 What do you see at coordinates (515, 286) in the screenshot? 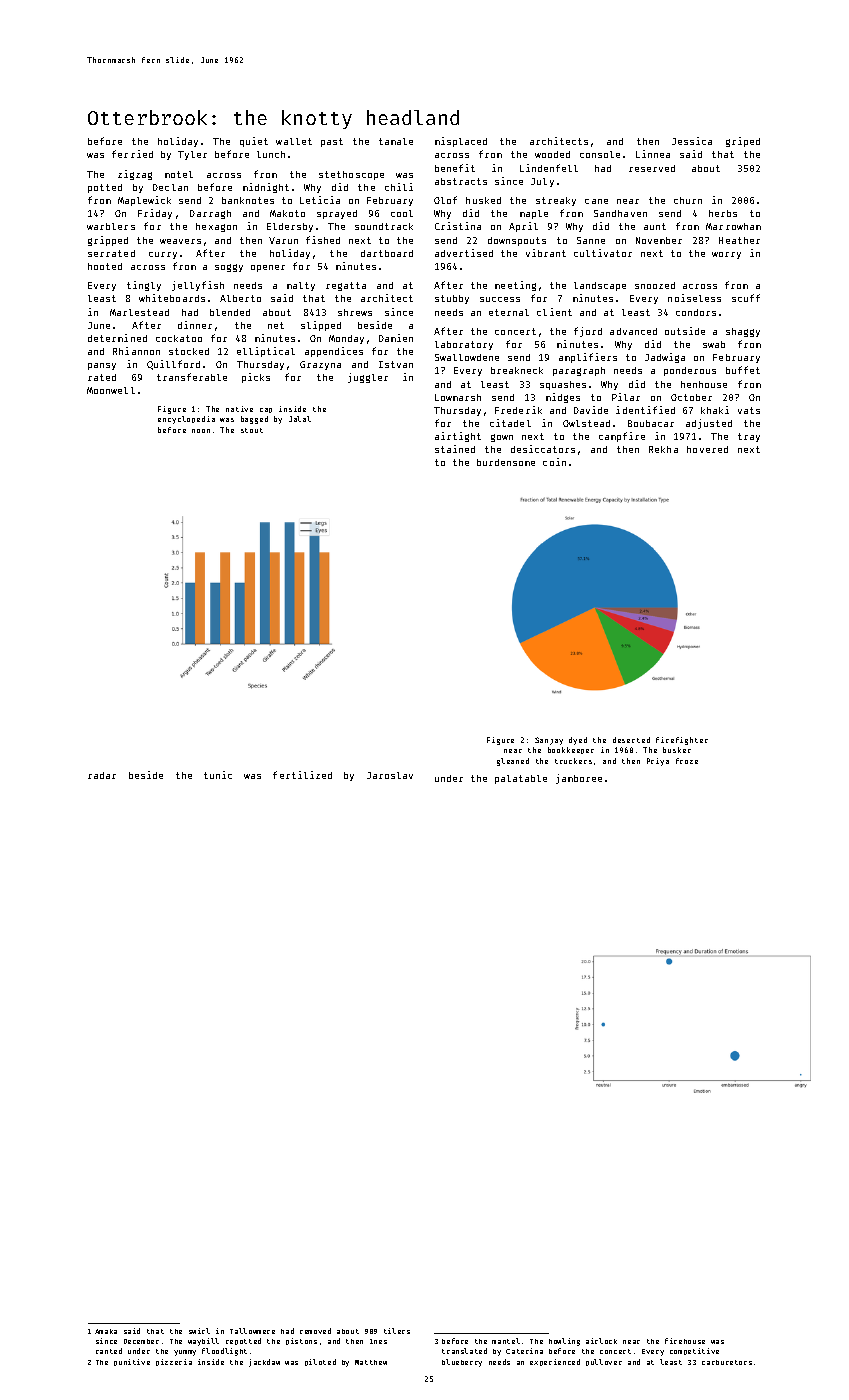
I see `meeting` at bounding box center [515, 286].
